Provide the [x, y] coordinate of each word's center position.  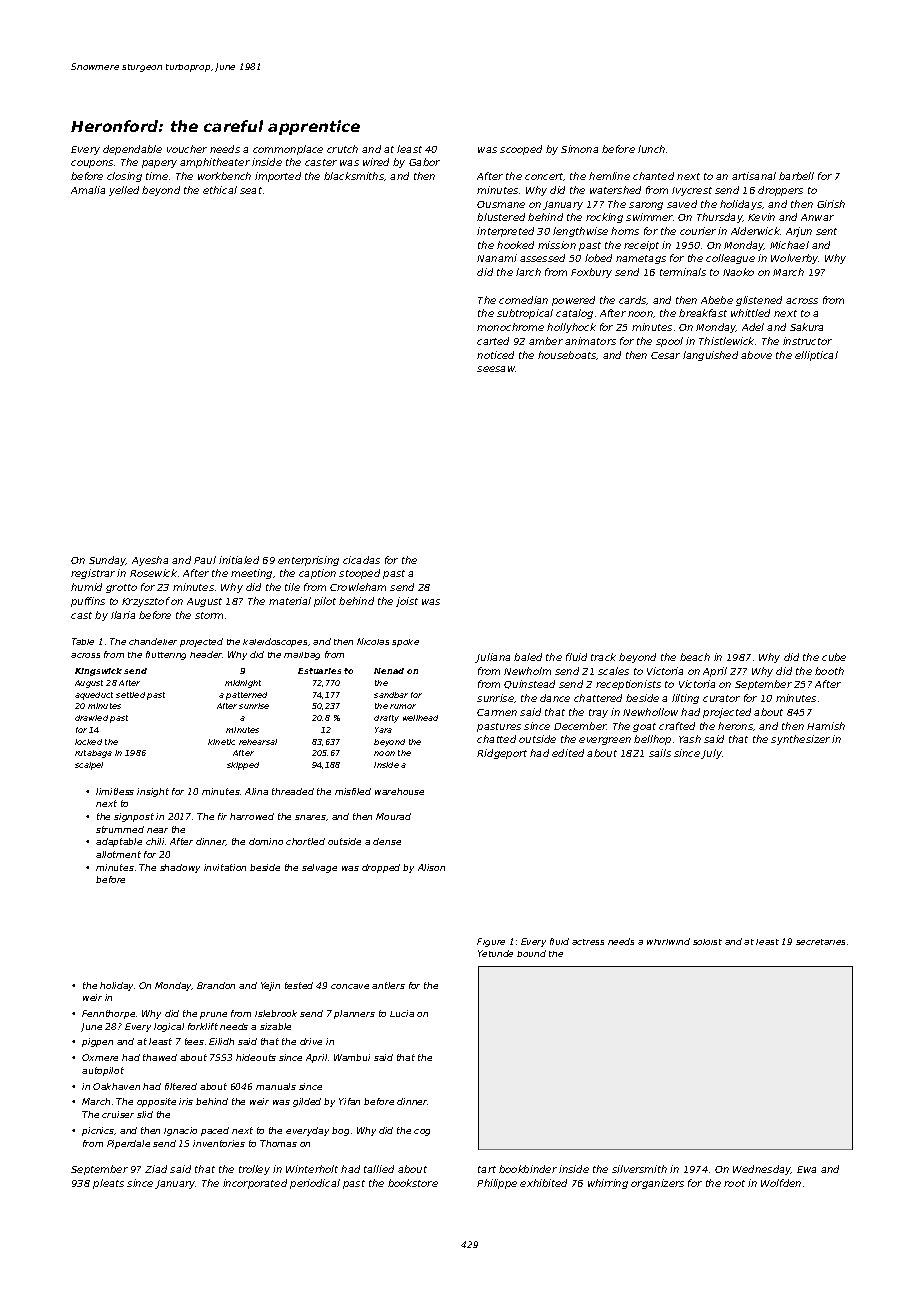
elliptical [816, 356]
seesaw [496, 369]
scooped [521, 150]
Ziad [156, 1169]
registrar [93, 574]
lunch [651, 149]
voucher [187, 149]
